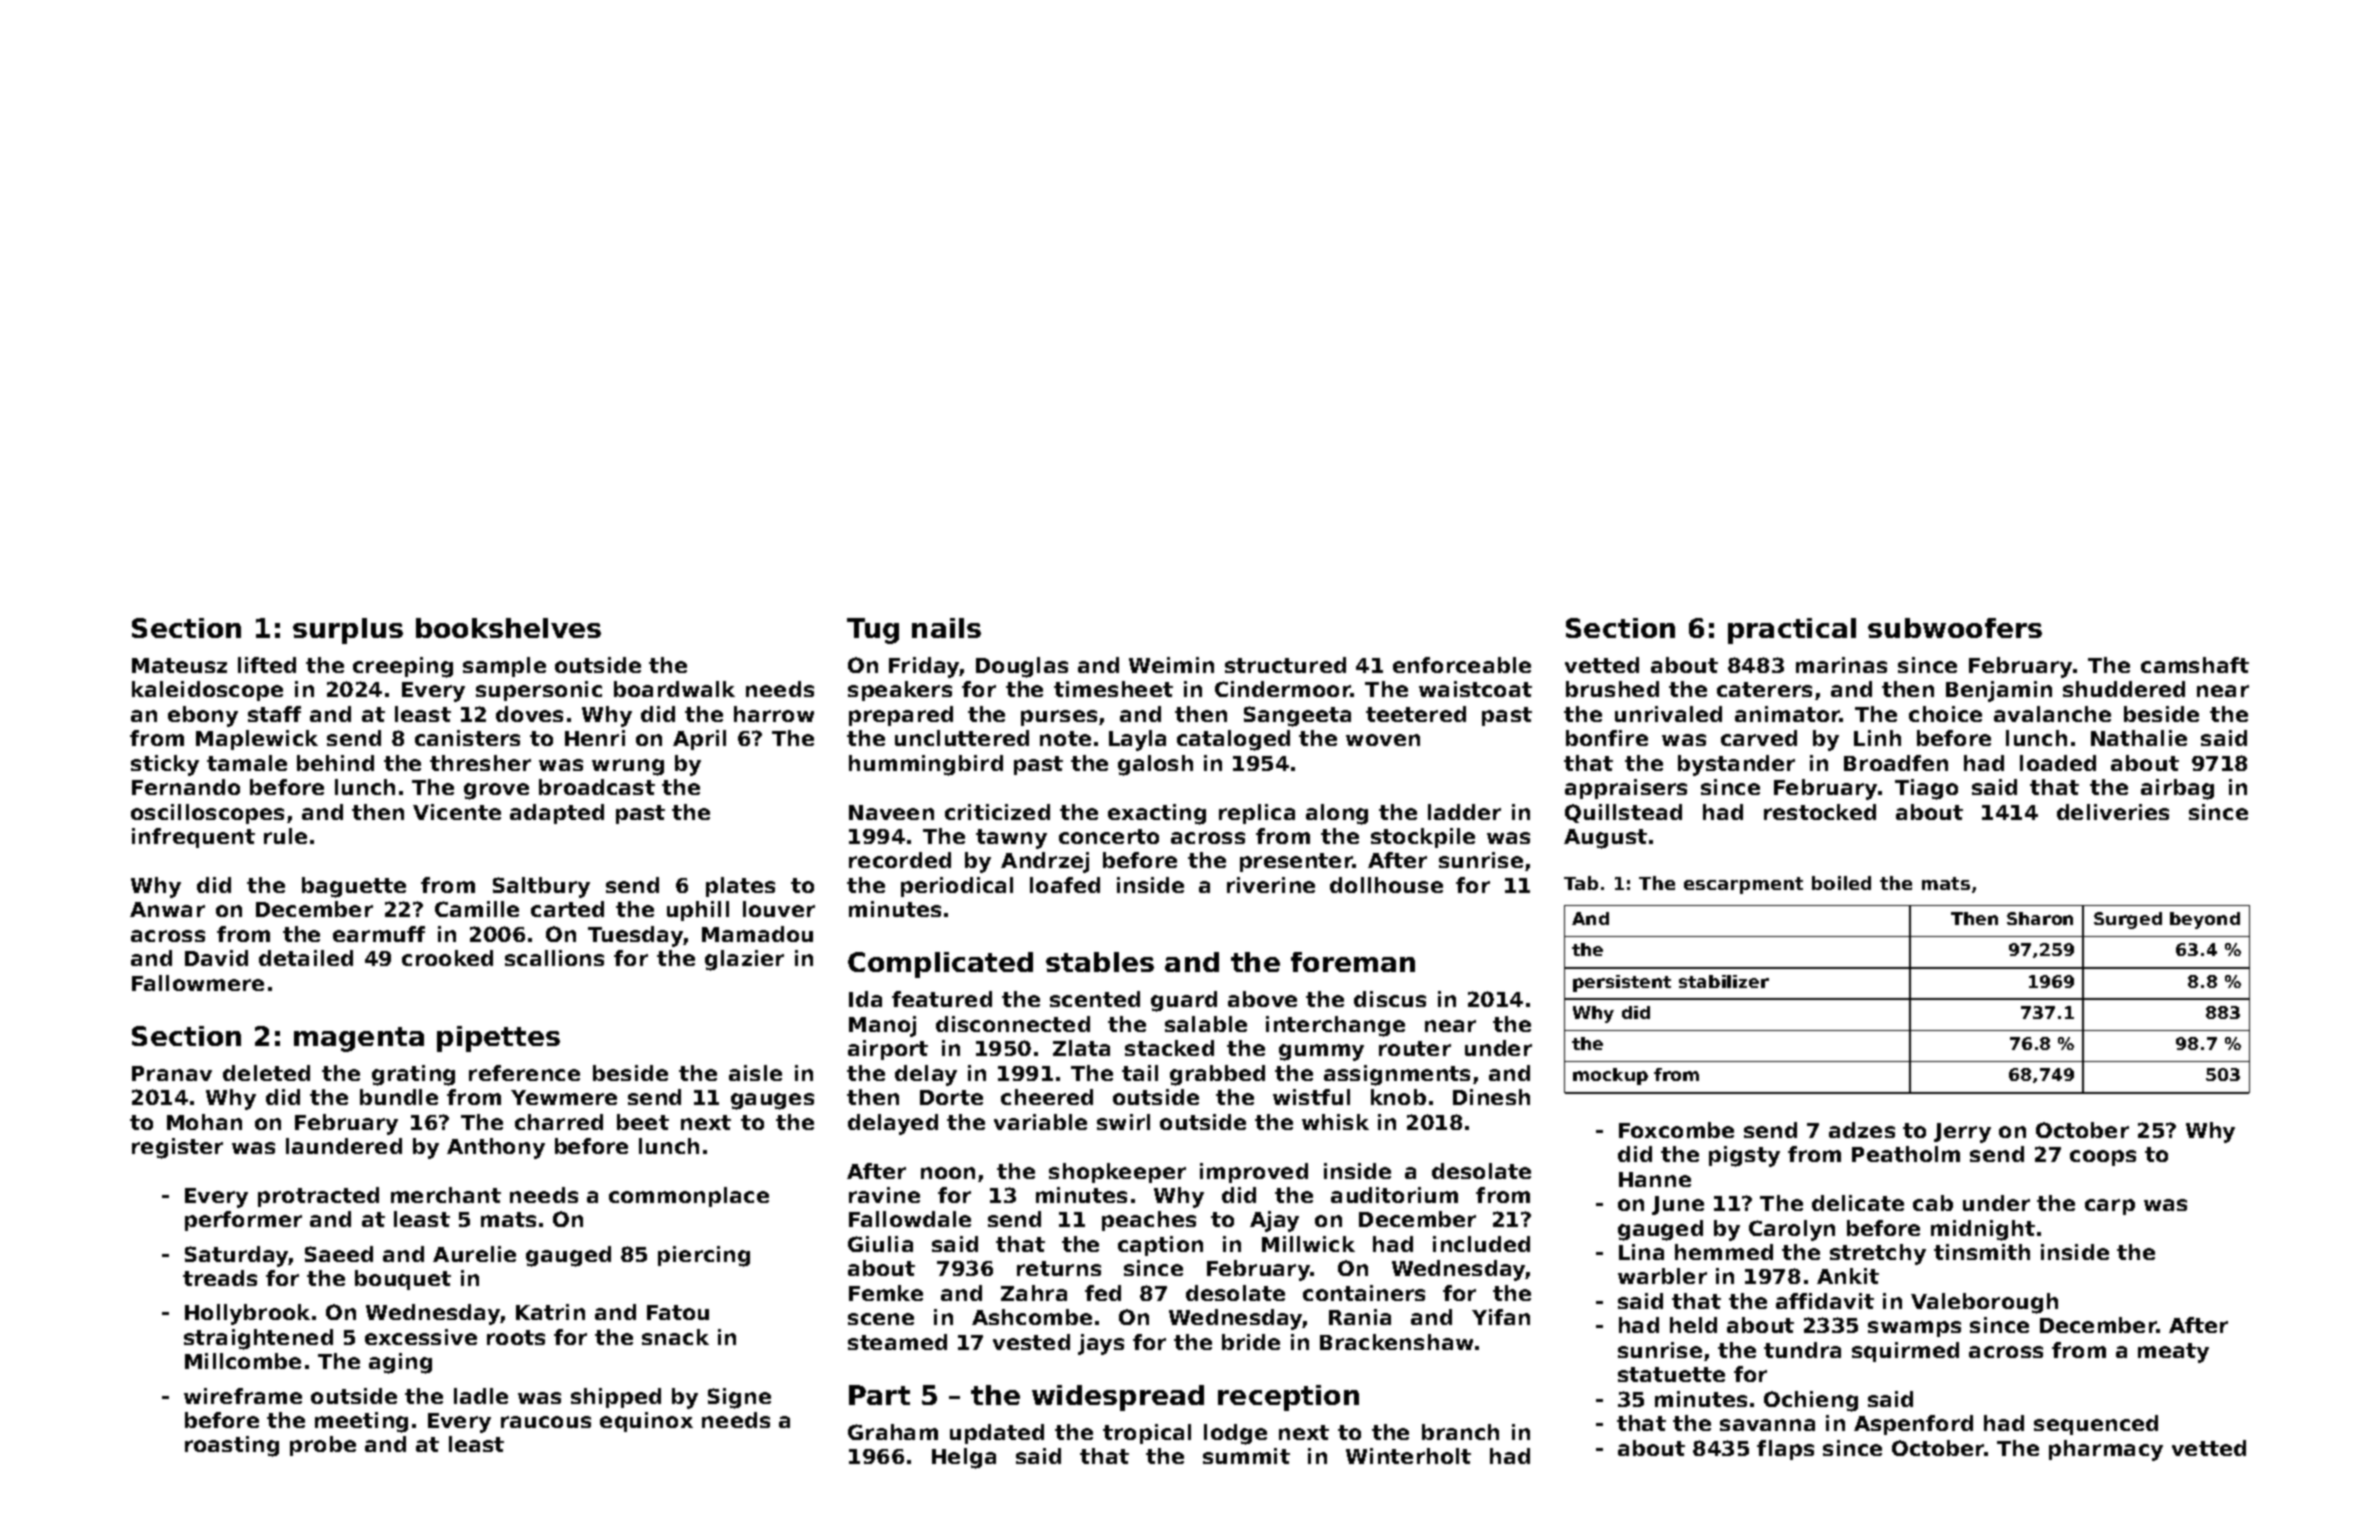  I want to click on surplus, so click(348, 631).
